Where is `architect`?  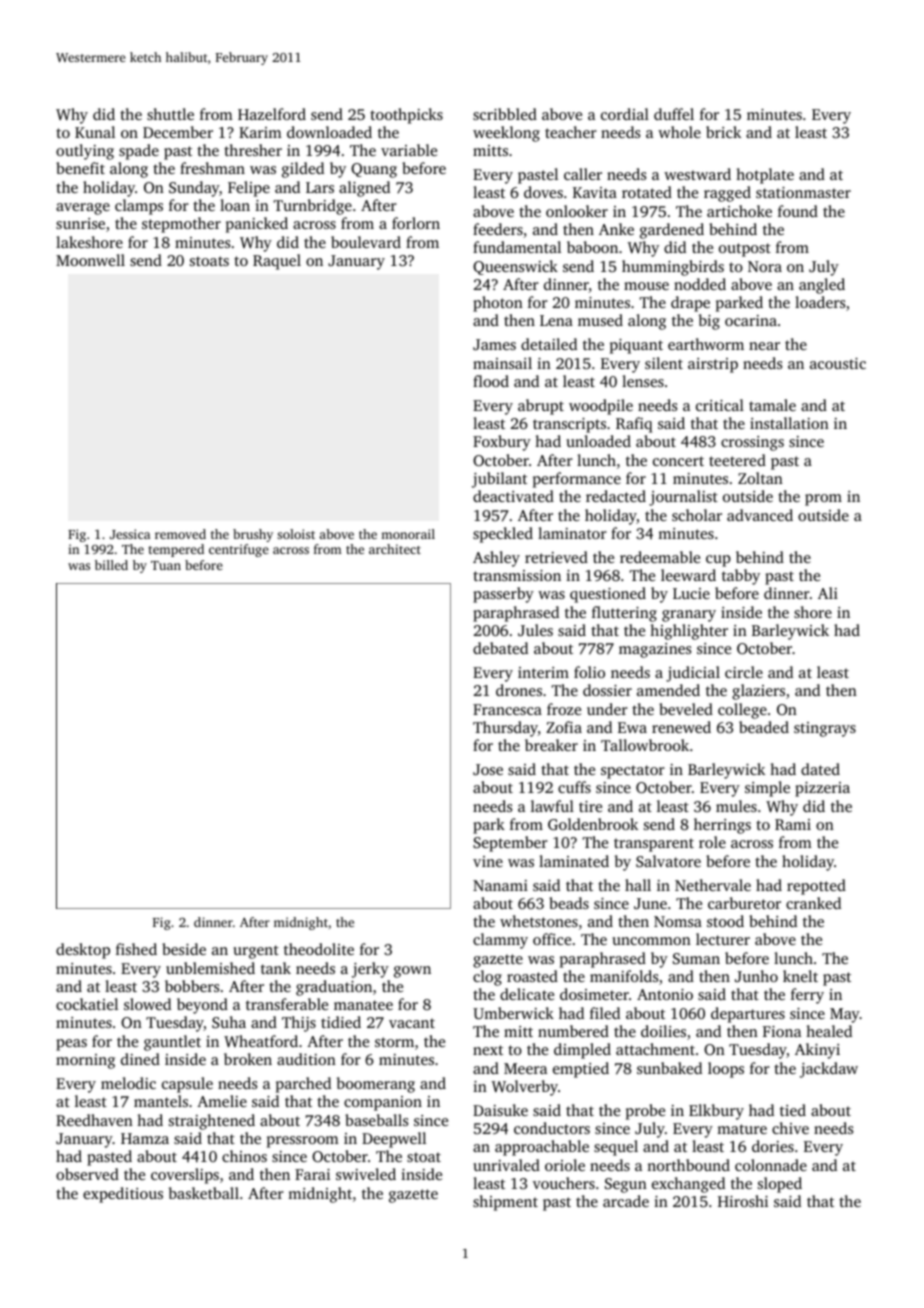
architect is located at coordinates (395, 549).
